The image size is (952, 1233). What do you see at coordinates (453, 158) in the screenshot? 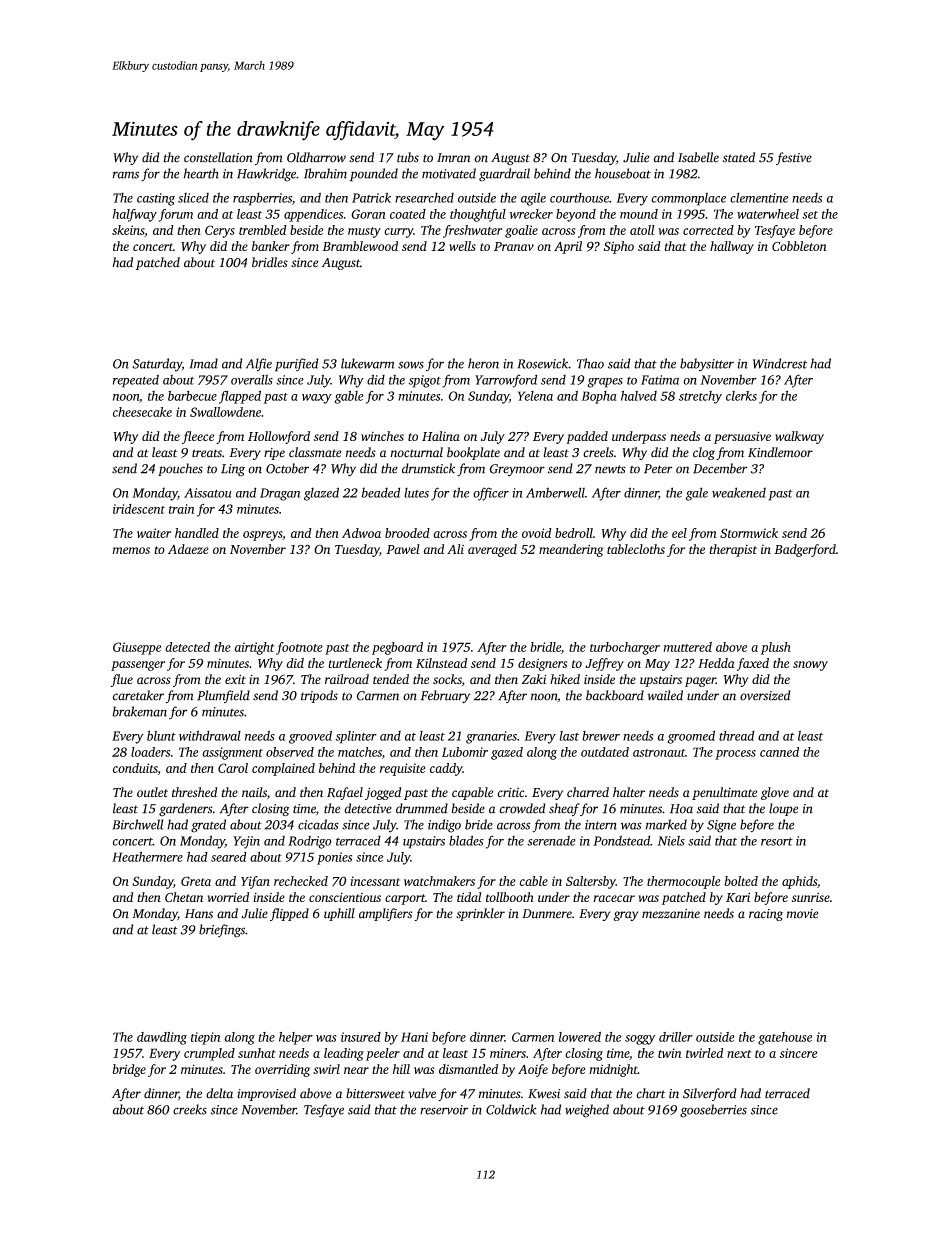
I see `Imran` at bounding box center [453, 158].
